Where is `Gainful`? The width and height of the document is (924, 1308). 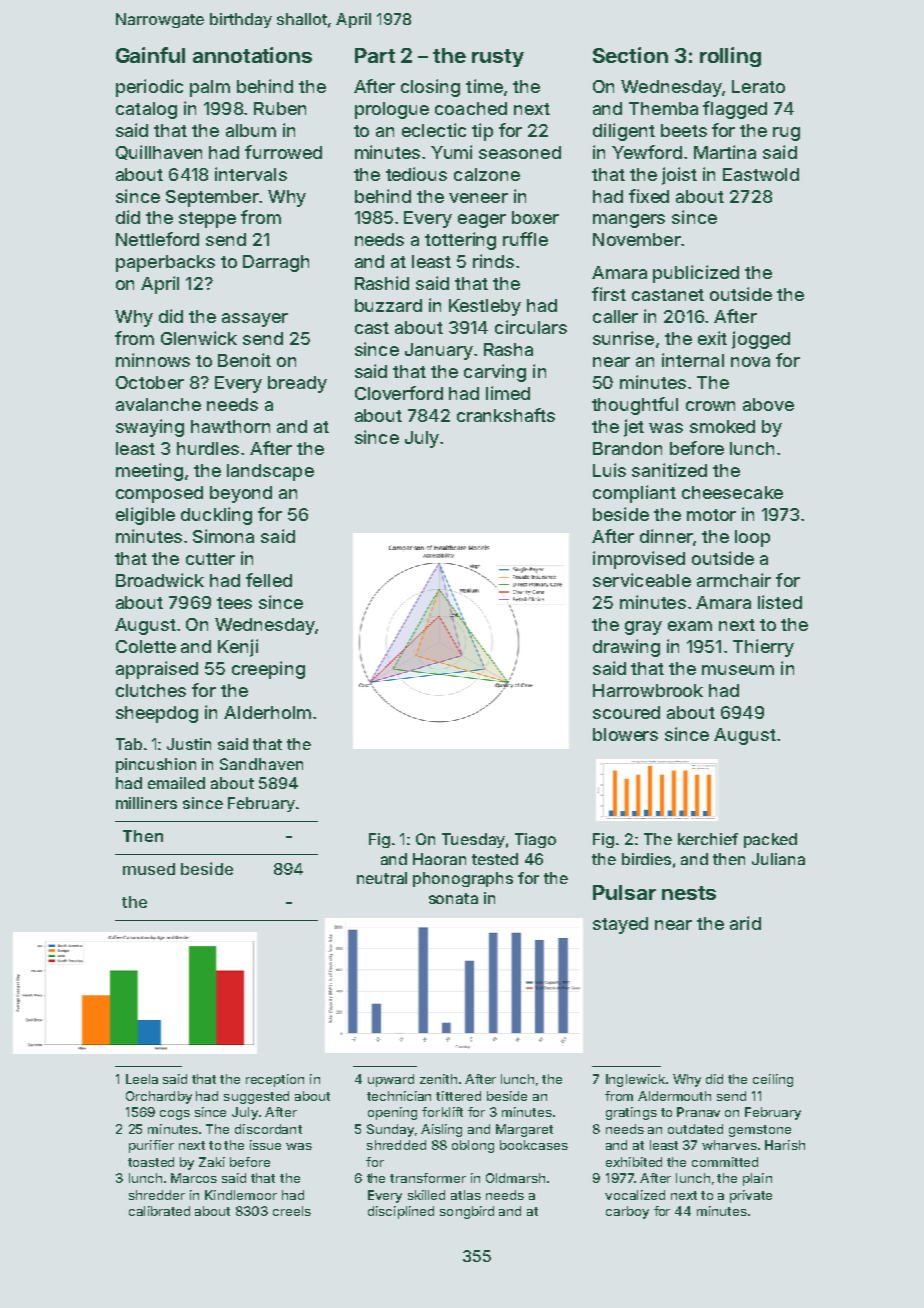
Gainful is located at coordinates (150, 55).
